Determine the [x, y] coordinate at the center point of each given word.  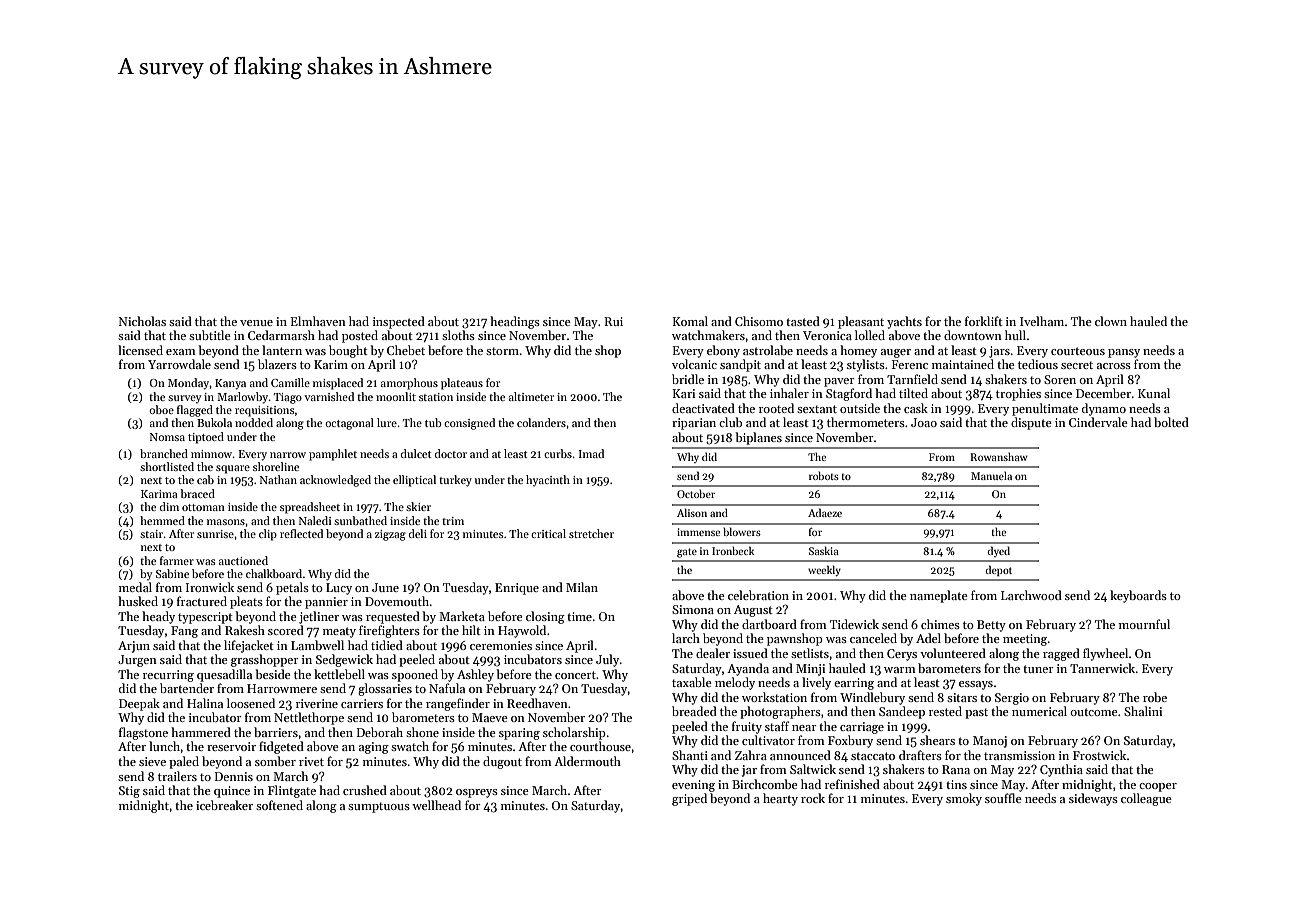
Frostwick [1099, 755]
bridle [688, 379]
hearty [780, 799]
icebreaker [224, 805]
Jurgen [137, 661]
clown [1111, 321]
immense [698, 532]
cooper [1158, 787]
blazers [277, 364]
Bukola [214, 422]
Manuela [991, 475]
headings [515, 322]
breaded [694, 711]
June [385, 587]
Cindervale [1098, 422]
